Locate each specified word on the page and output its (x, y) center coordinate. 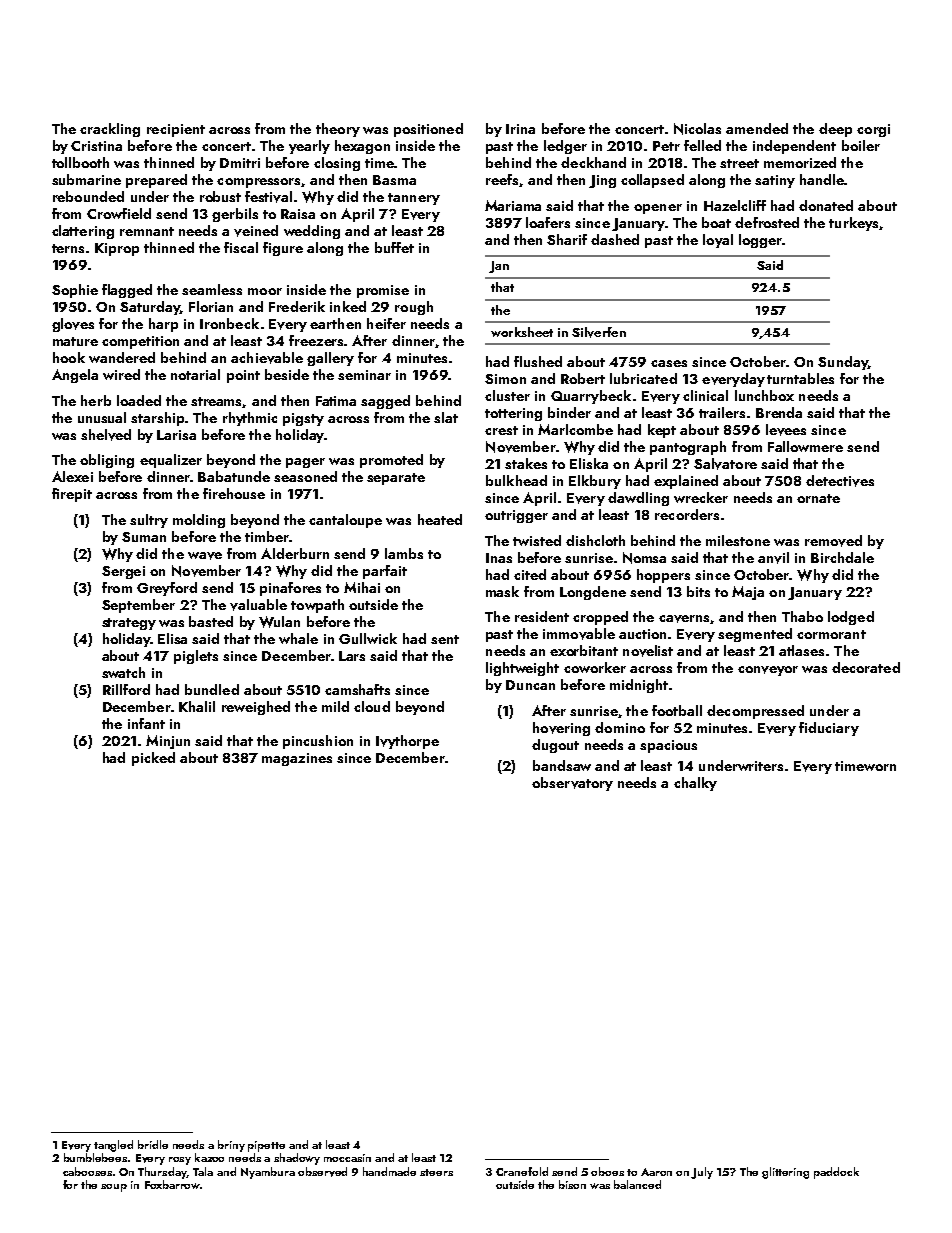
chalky (695, 784)
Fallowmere (805, 446)
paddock (836, 1173)
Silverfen (599, 332)
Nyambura (268, 1173)
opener (658, 209)
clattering (83, 232)
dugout (555, 746)
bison (572, 1184)
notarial (195, 374)
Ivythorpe (407, 742)
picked (153, 759)
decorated (866, 667)
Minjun (168, 742)
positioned (428, 130)
